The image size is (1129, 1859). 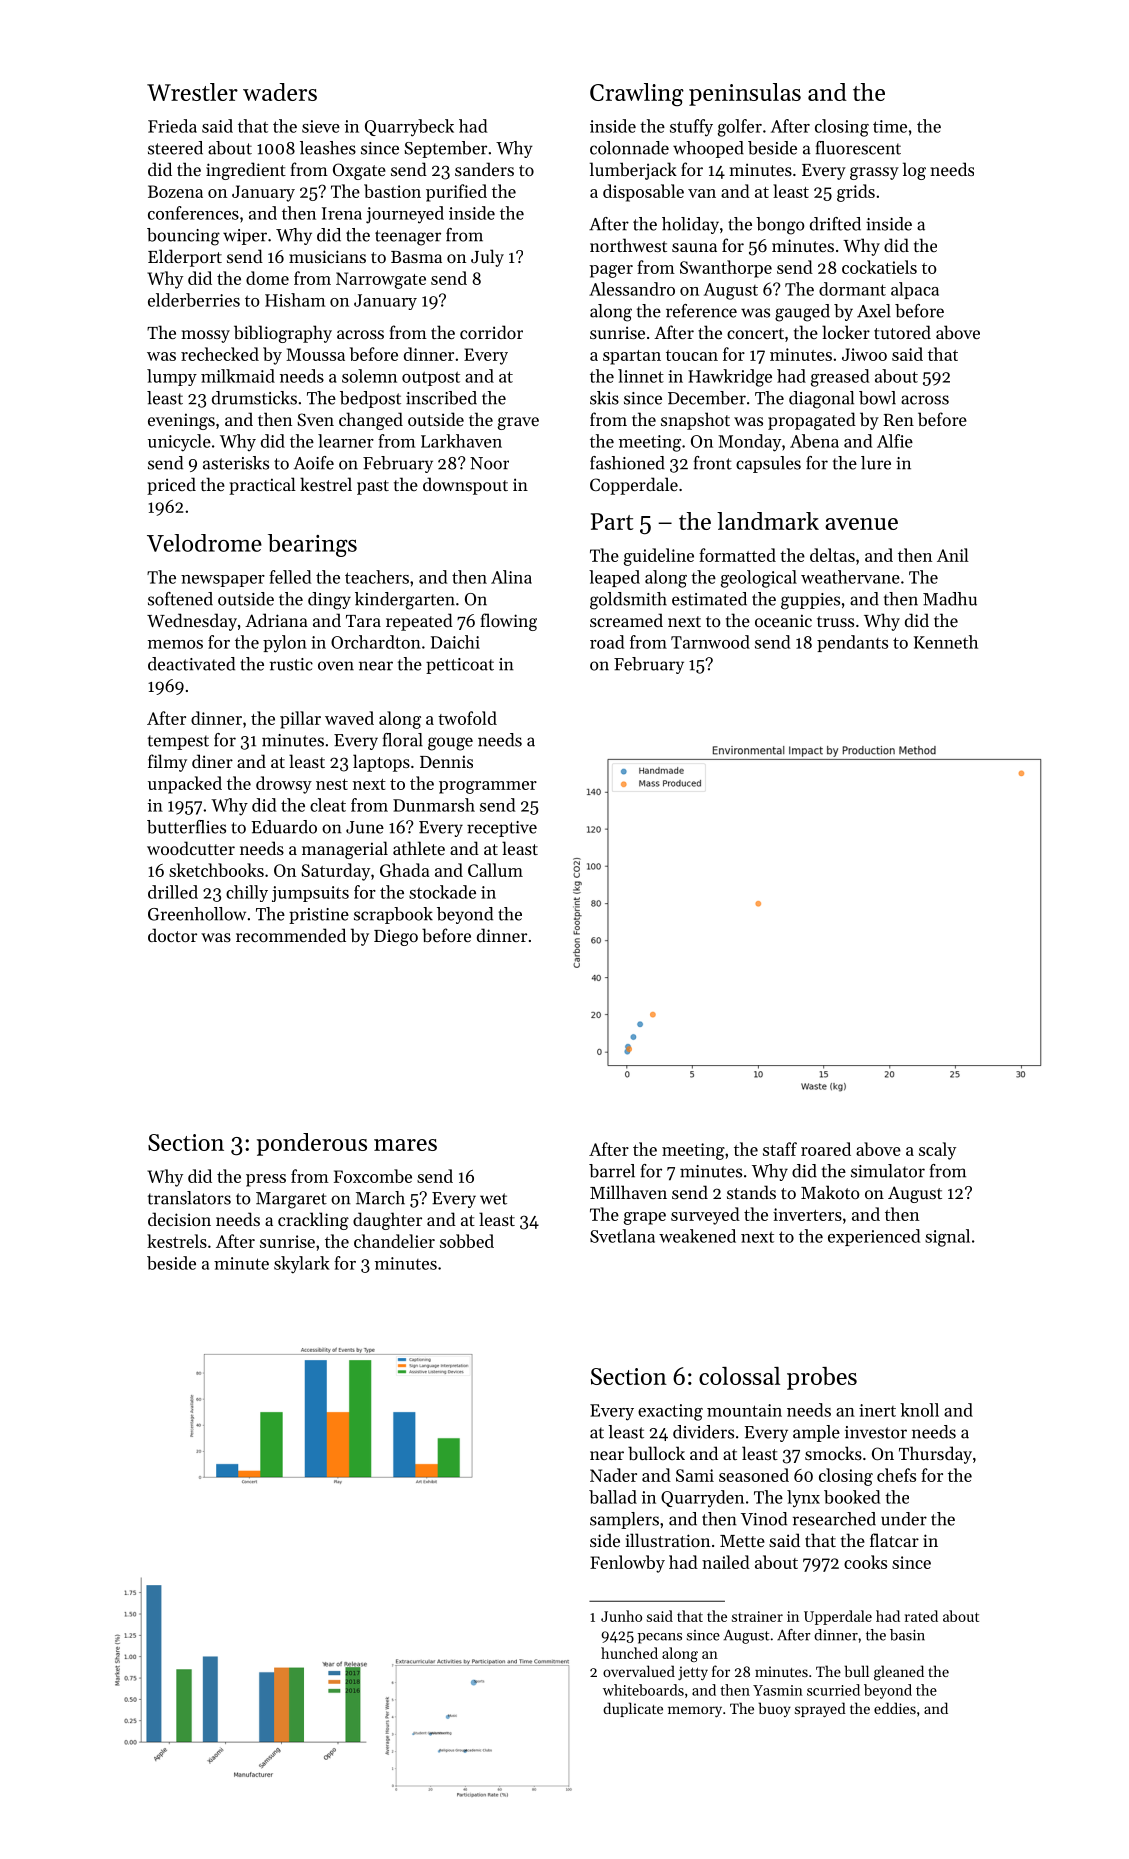 What do you see at coordinates (670, 1412) in the document?
I see `exacting` at bounding box center [670, 1412].
